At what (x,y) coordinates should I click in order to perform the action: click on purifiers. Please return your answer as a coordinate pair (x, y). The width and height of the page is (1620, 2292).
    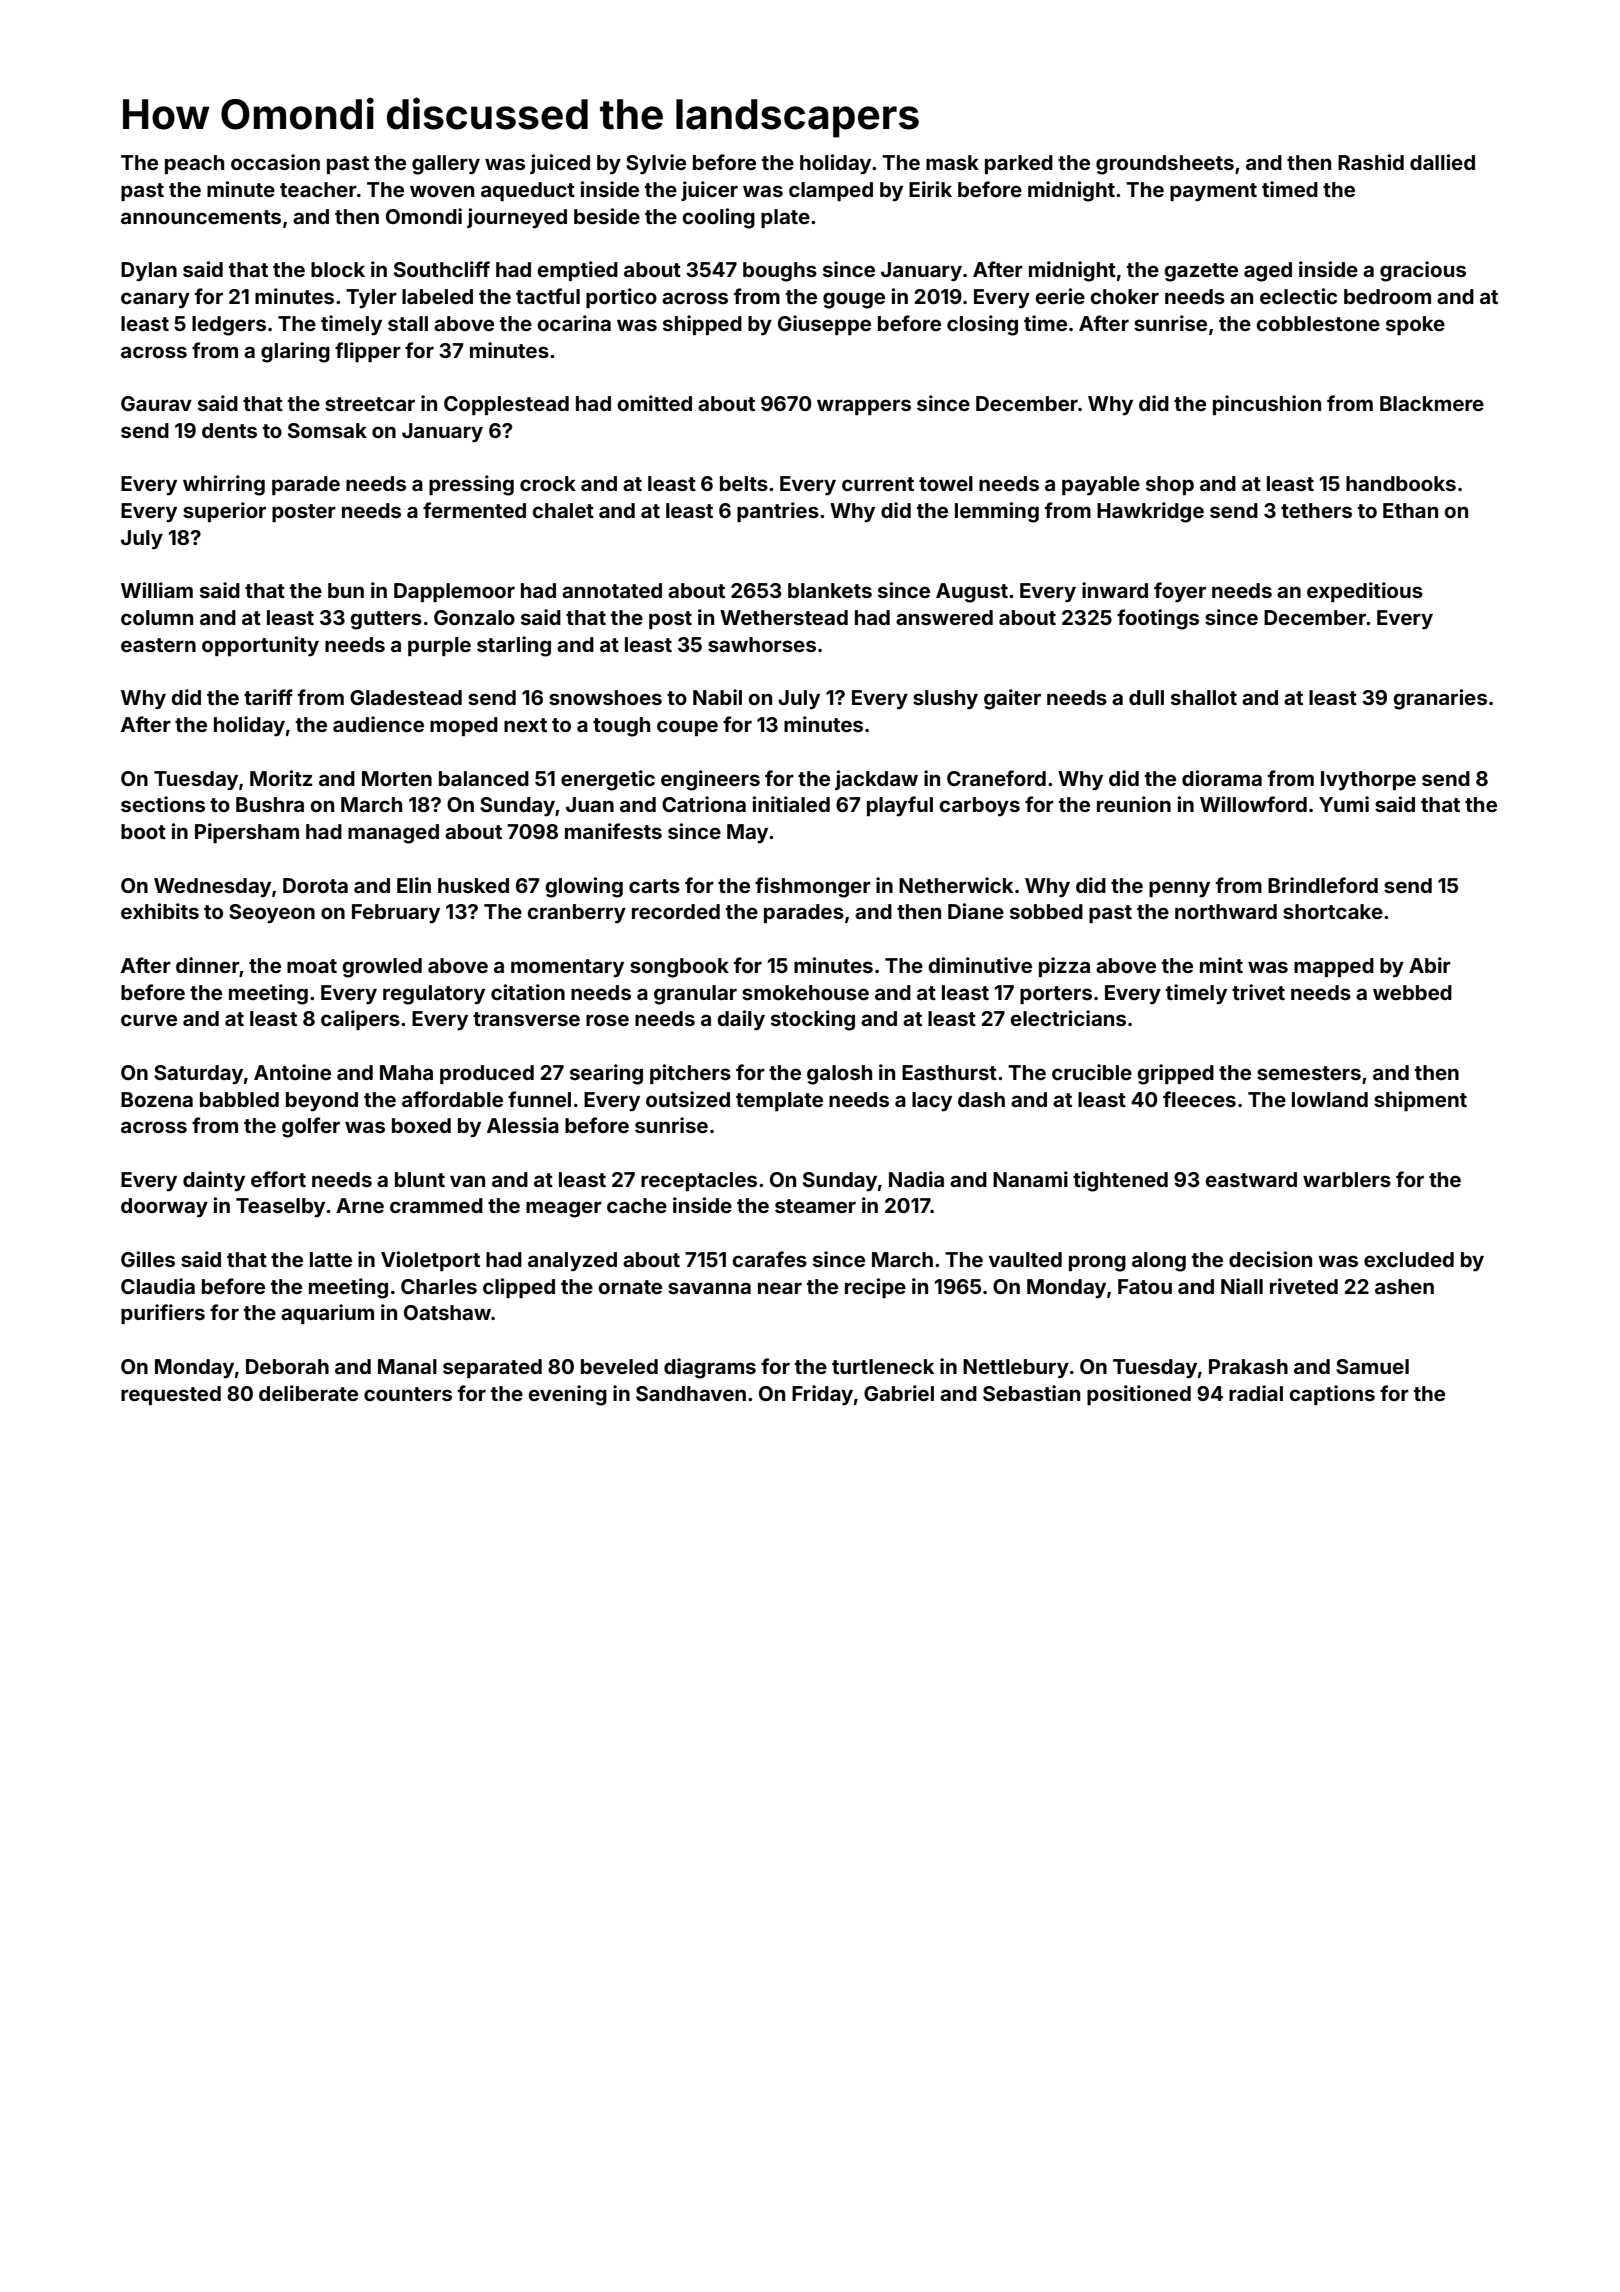
    Looking at the image, I should click on (163, 1314).
